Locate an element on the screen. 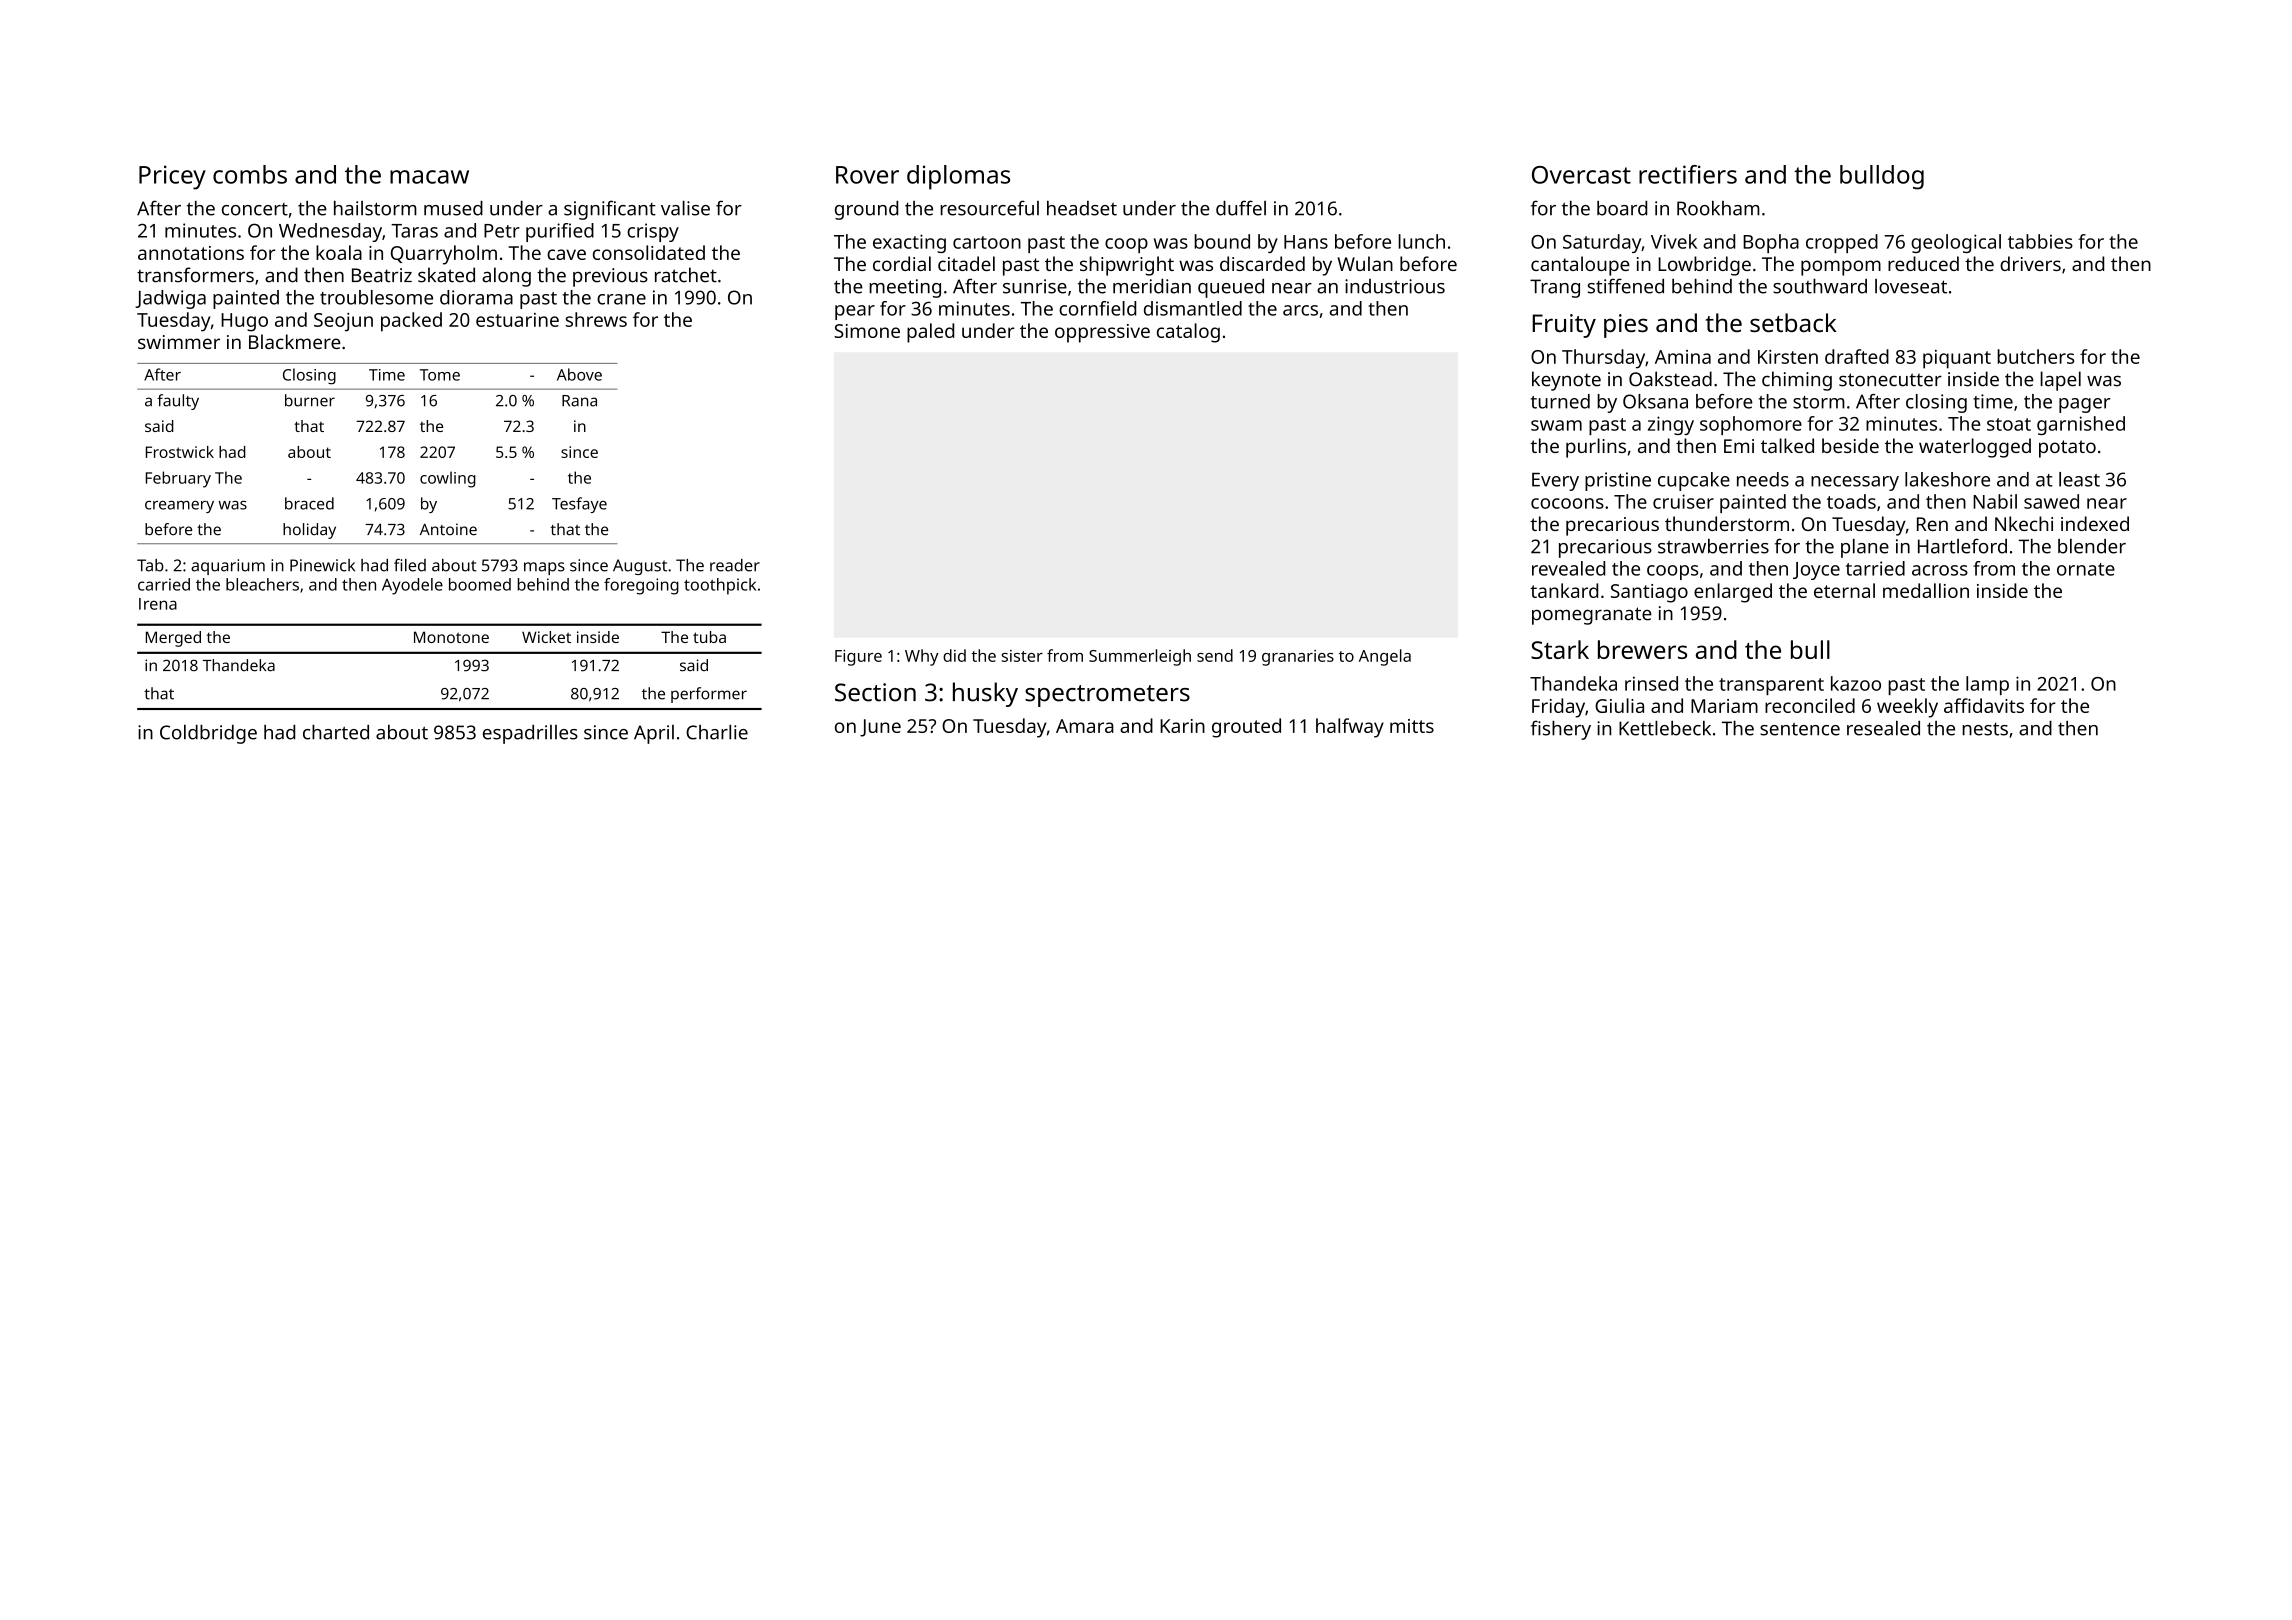  catalog is located at coordinates (1188, 333).
